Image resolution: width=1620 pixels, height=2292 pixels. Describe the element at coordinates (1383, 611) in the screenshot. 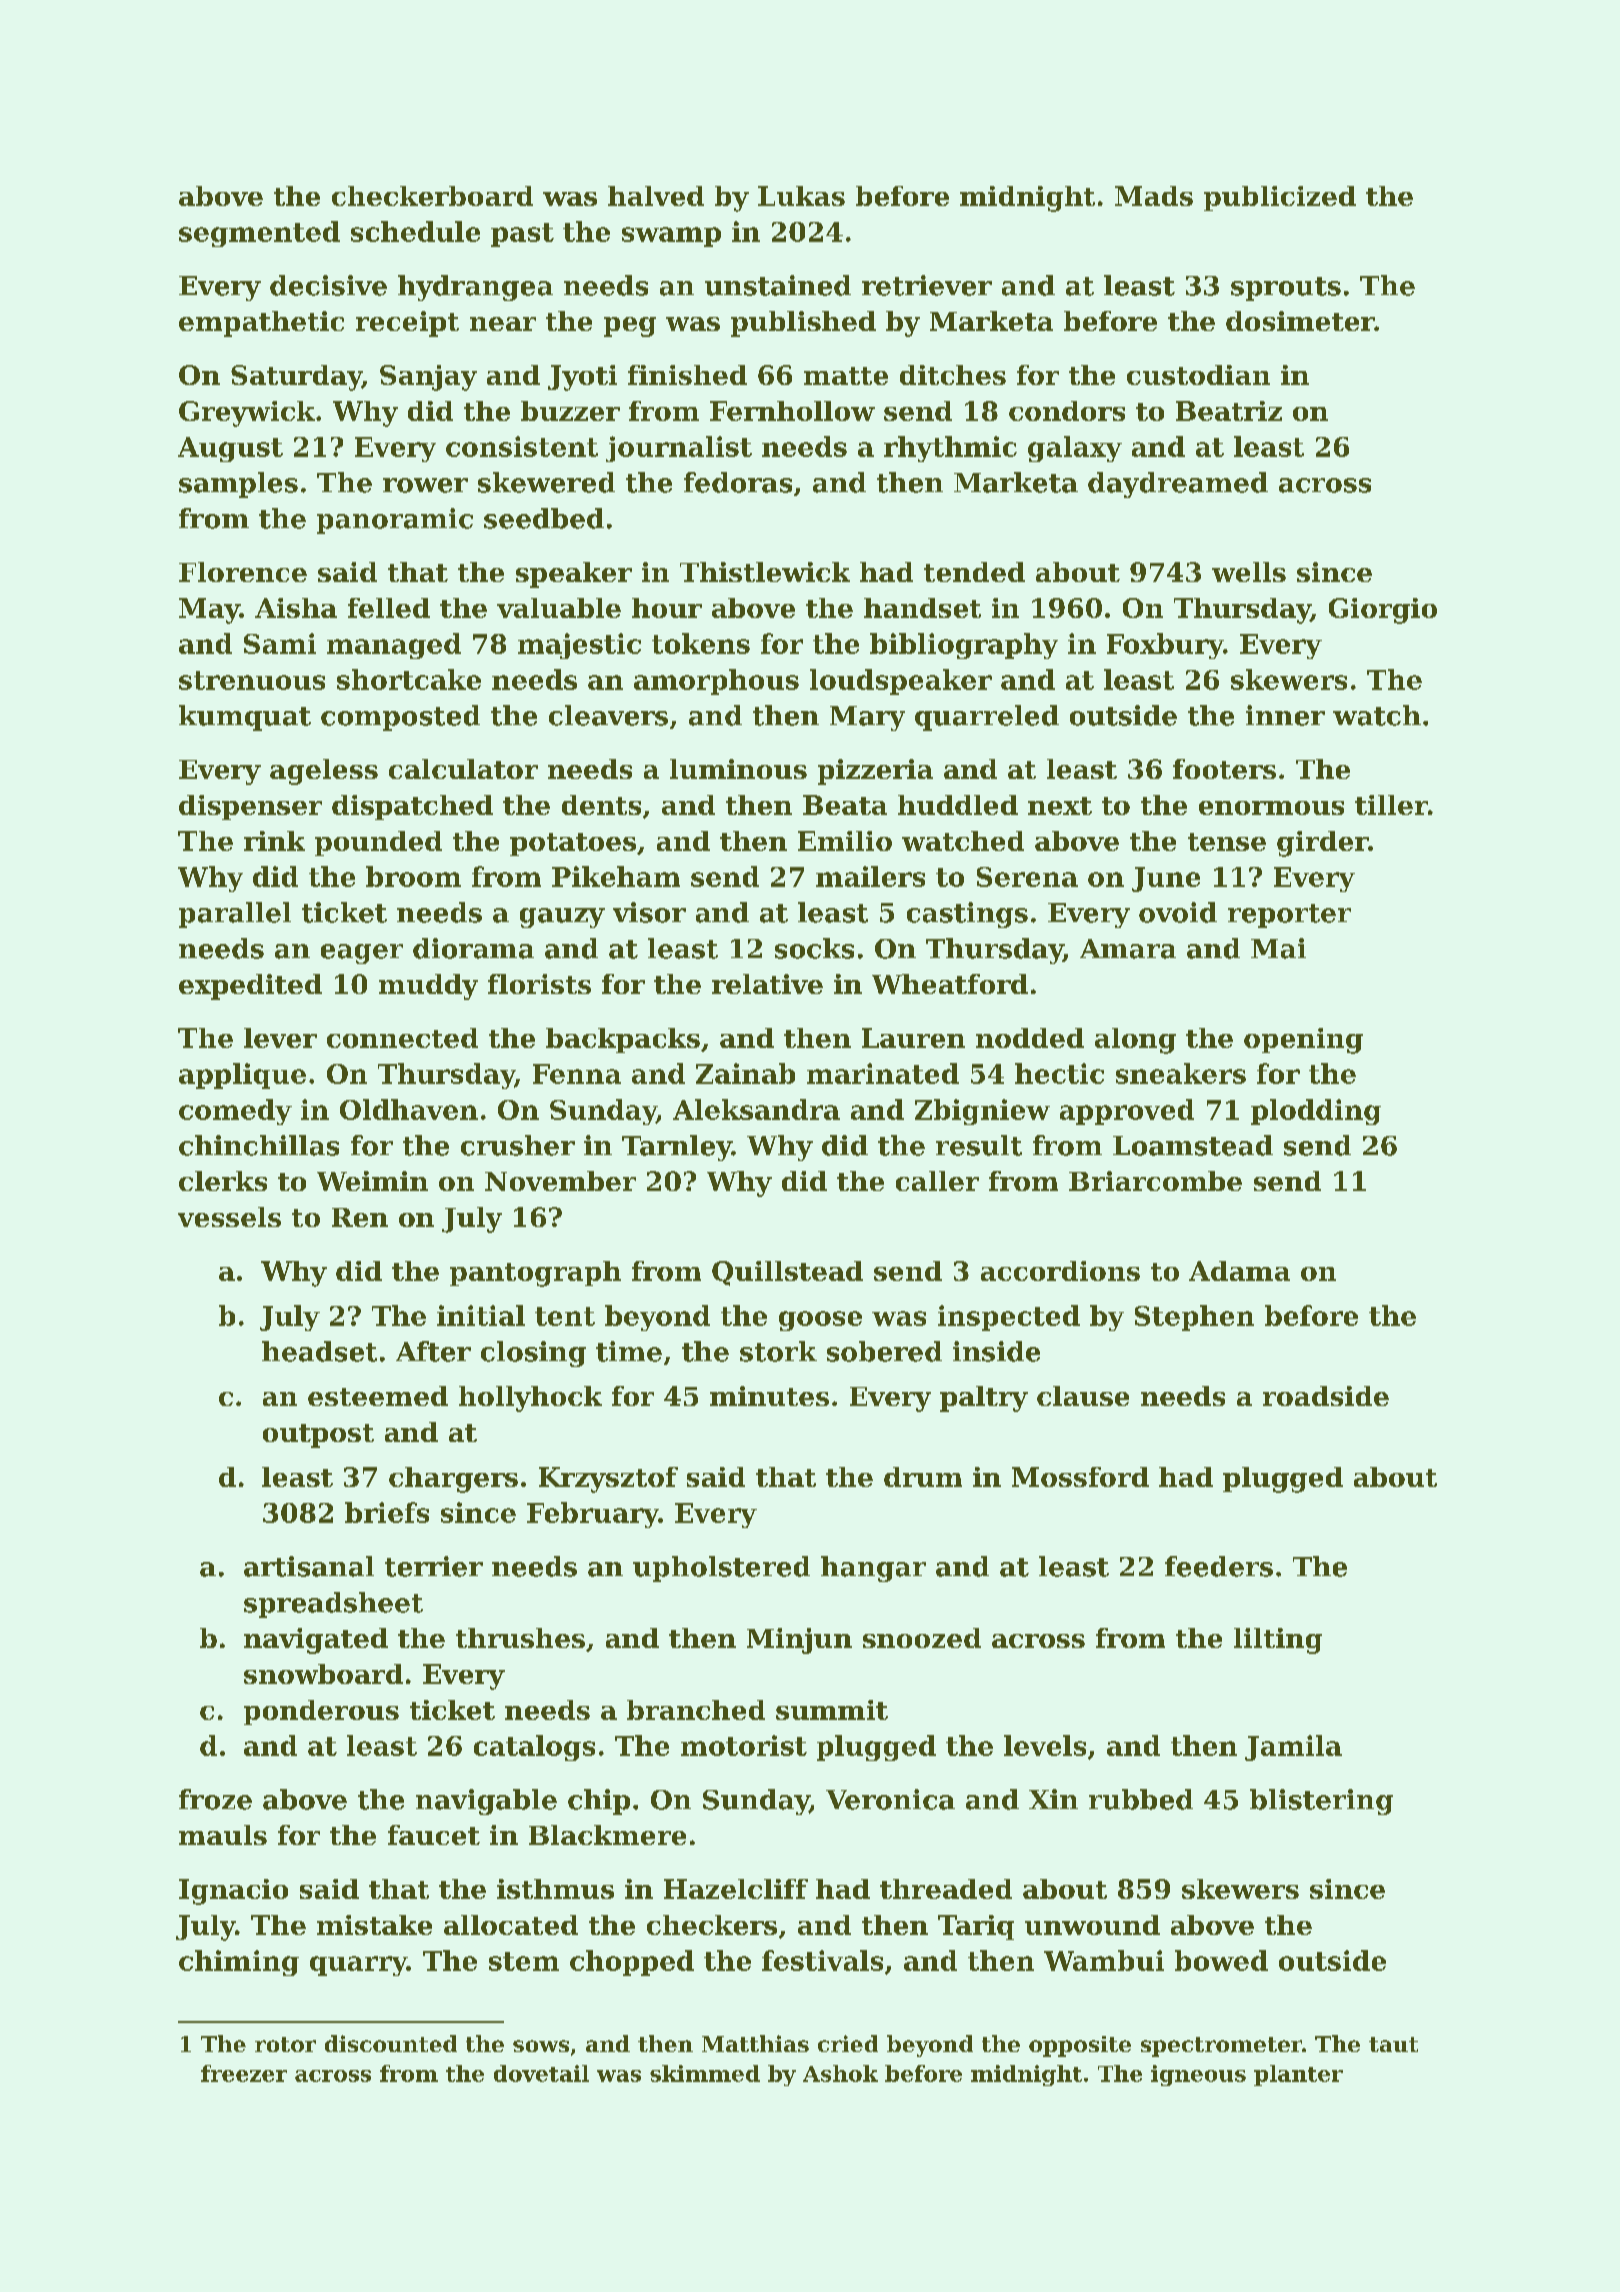

I see `Giorgio` at that location.
